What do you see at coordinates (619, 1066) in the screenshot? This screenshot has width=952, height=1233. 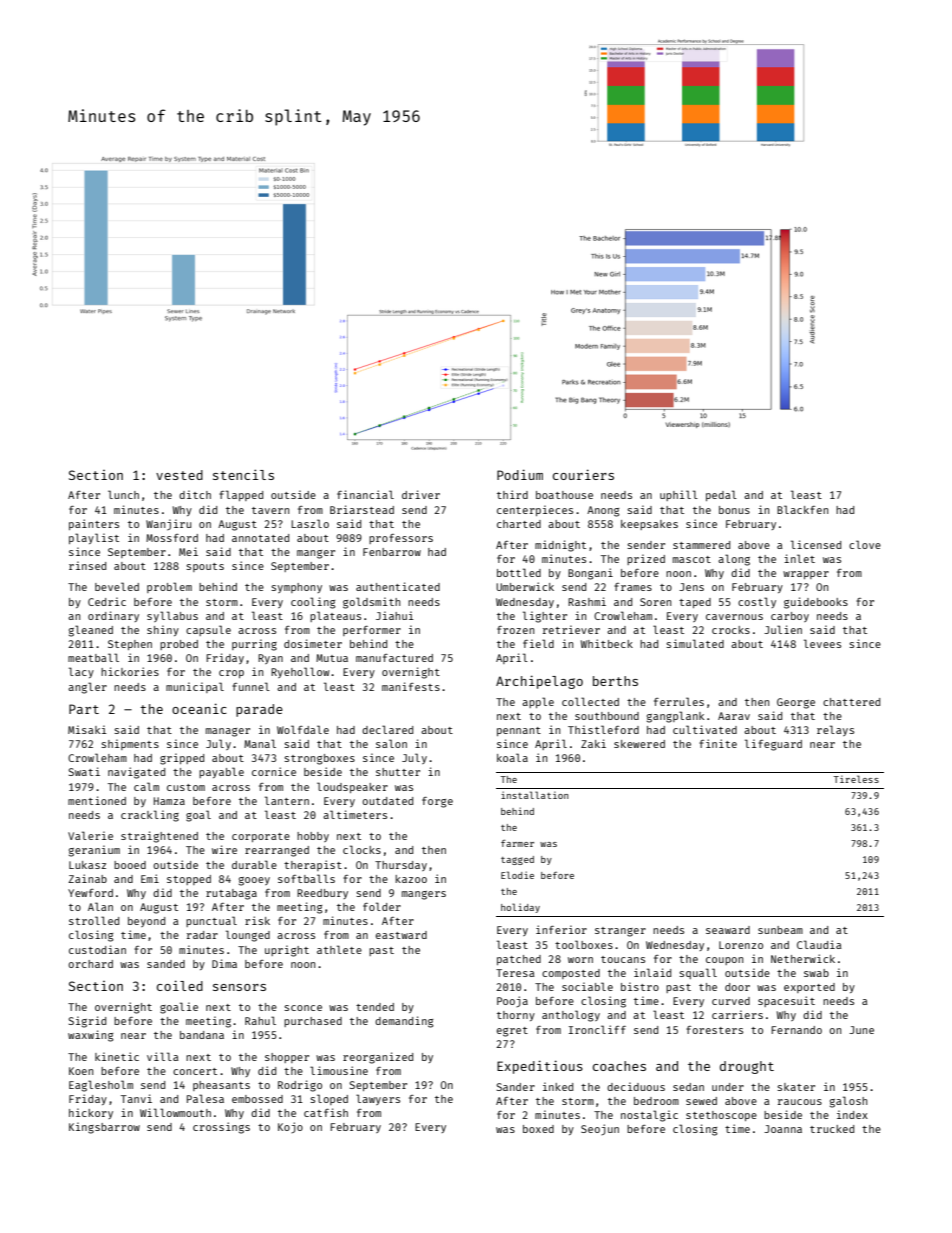 I see `coaches` at bounding box center [619, 1066].
